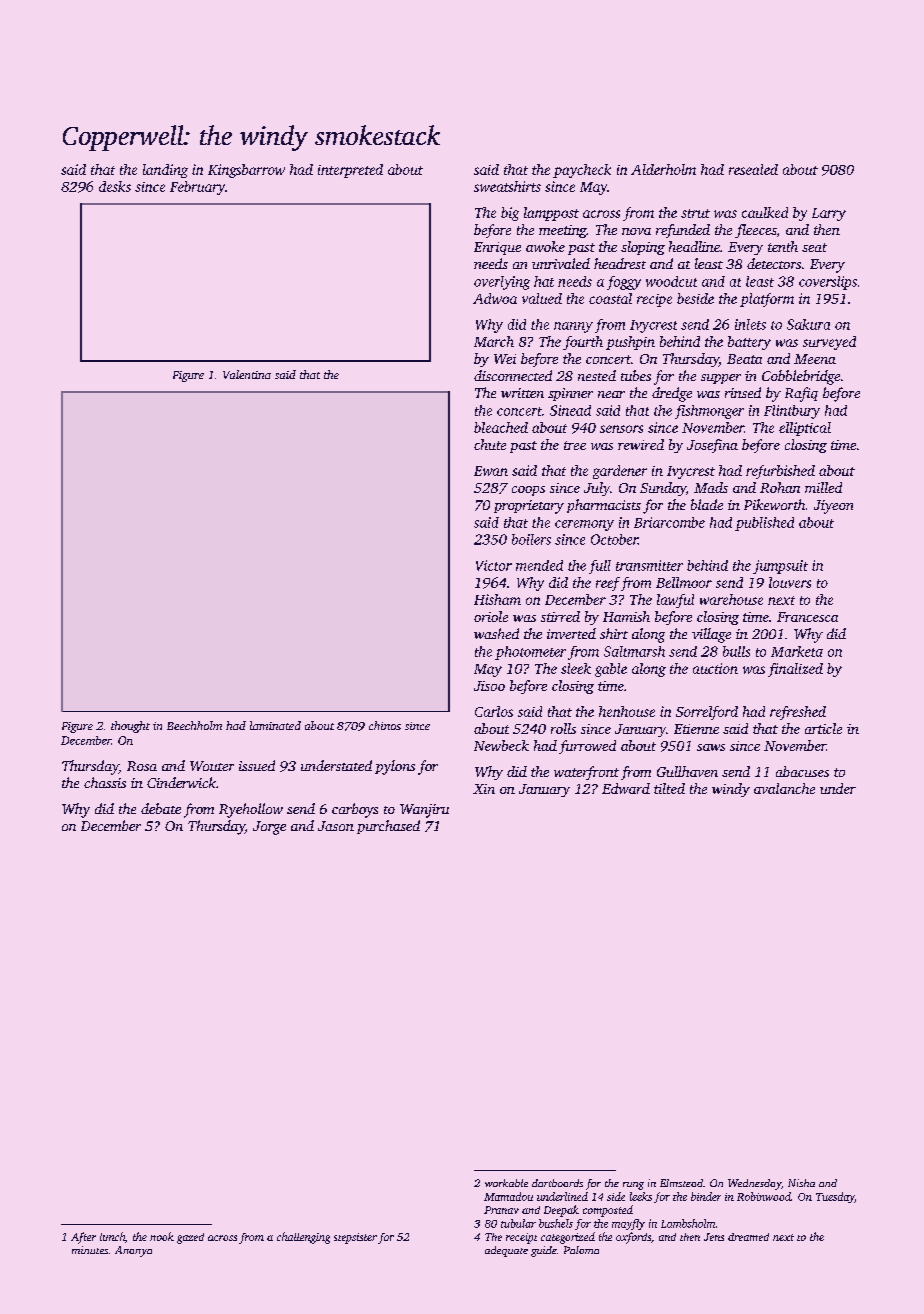  What do you see at coordinates (753, 169) in the page?
I see `resealed` at bounding box center [753, 169].
